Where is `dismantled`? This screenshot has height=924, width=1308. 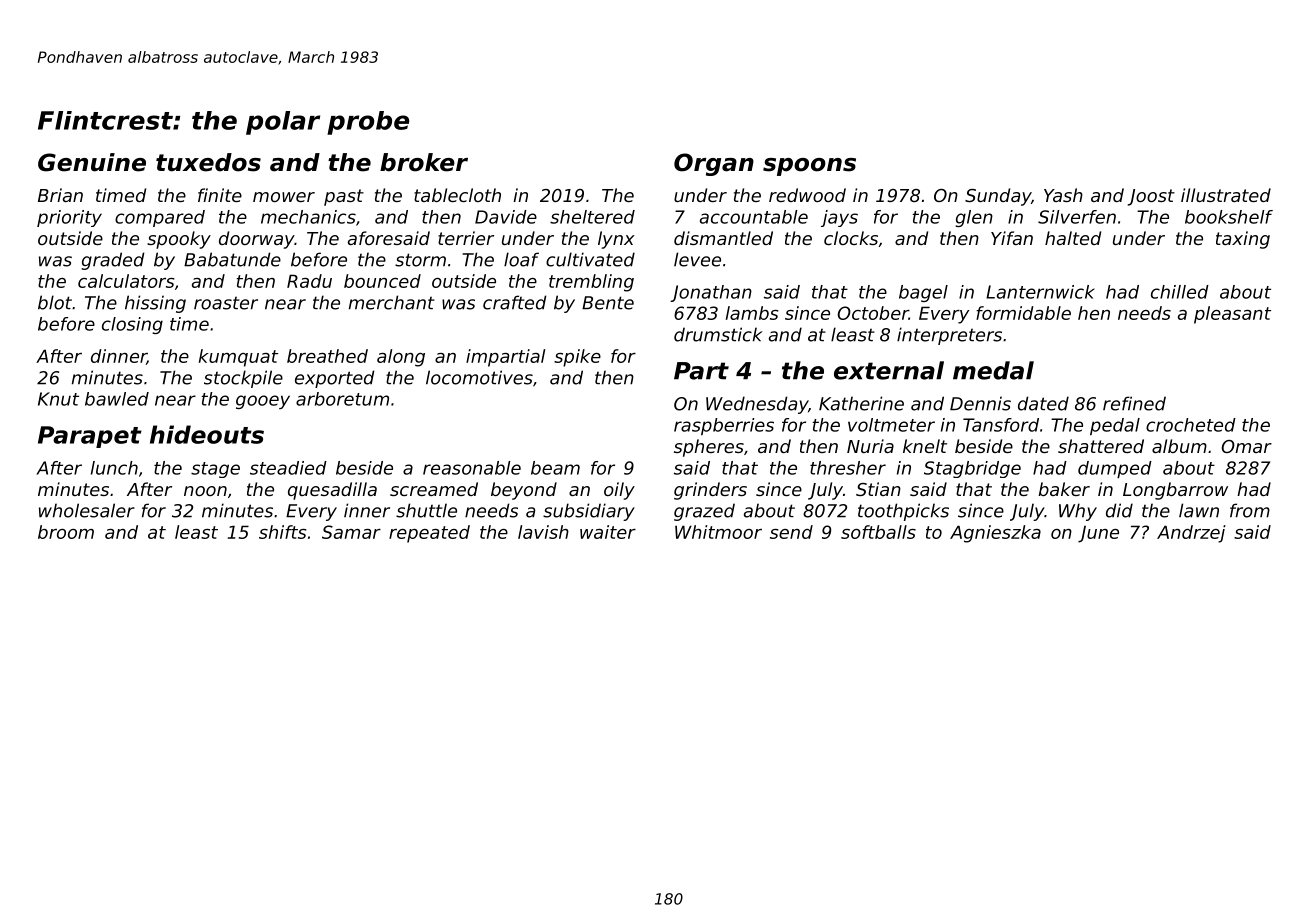 dismantled is located at coordinates (723, 238).
